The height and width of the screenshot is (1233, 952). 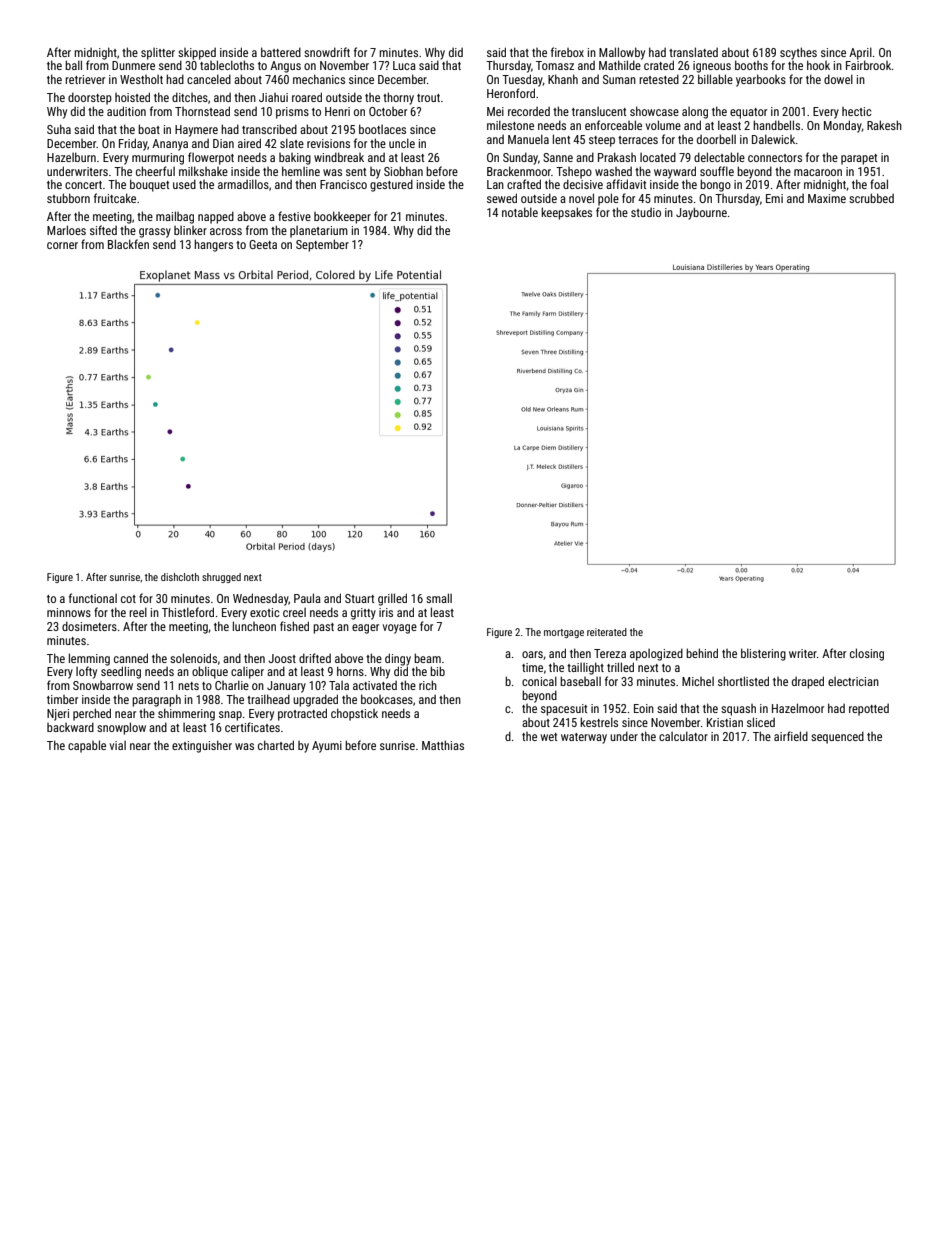 What do you see at coordinates (567, 52) in the screenshot?
I see `firebox` at bounding box center [567, 52].
